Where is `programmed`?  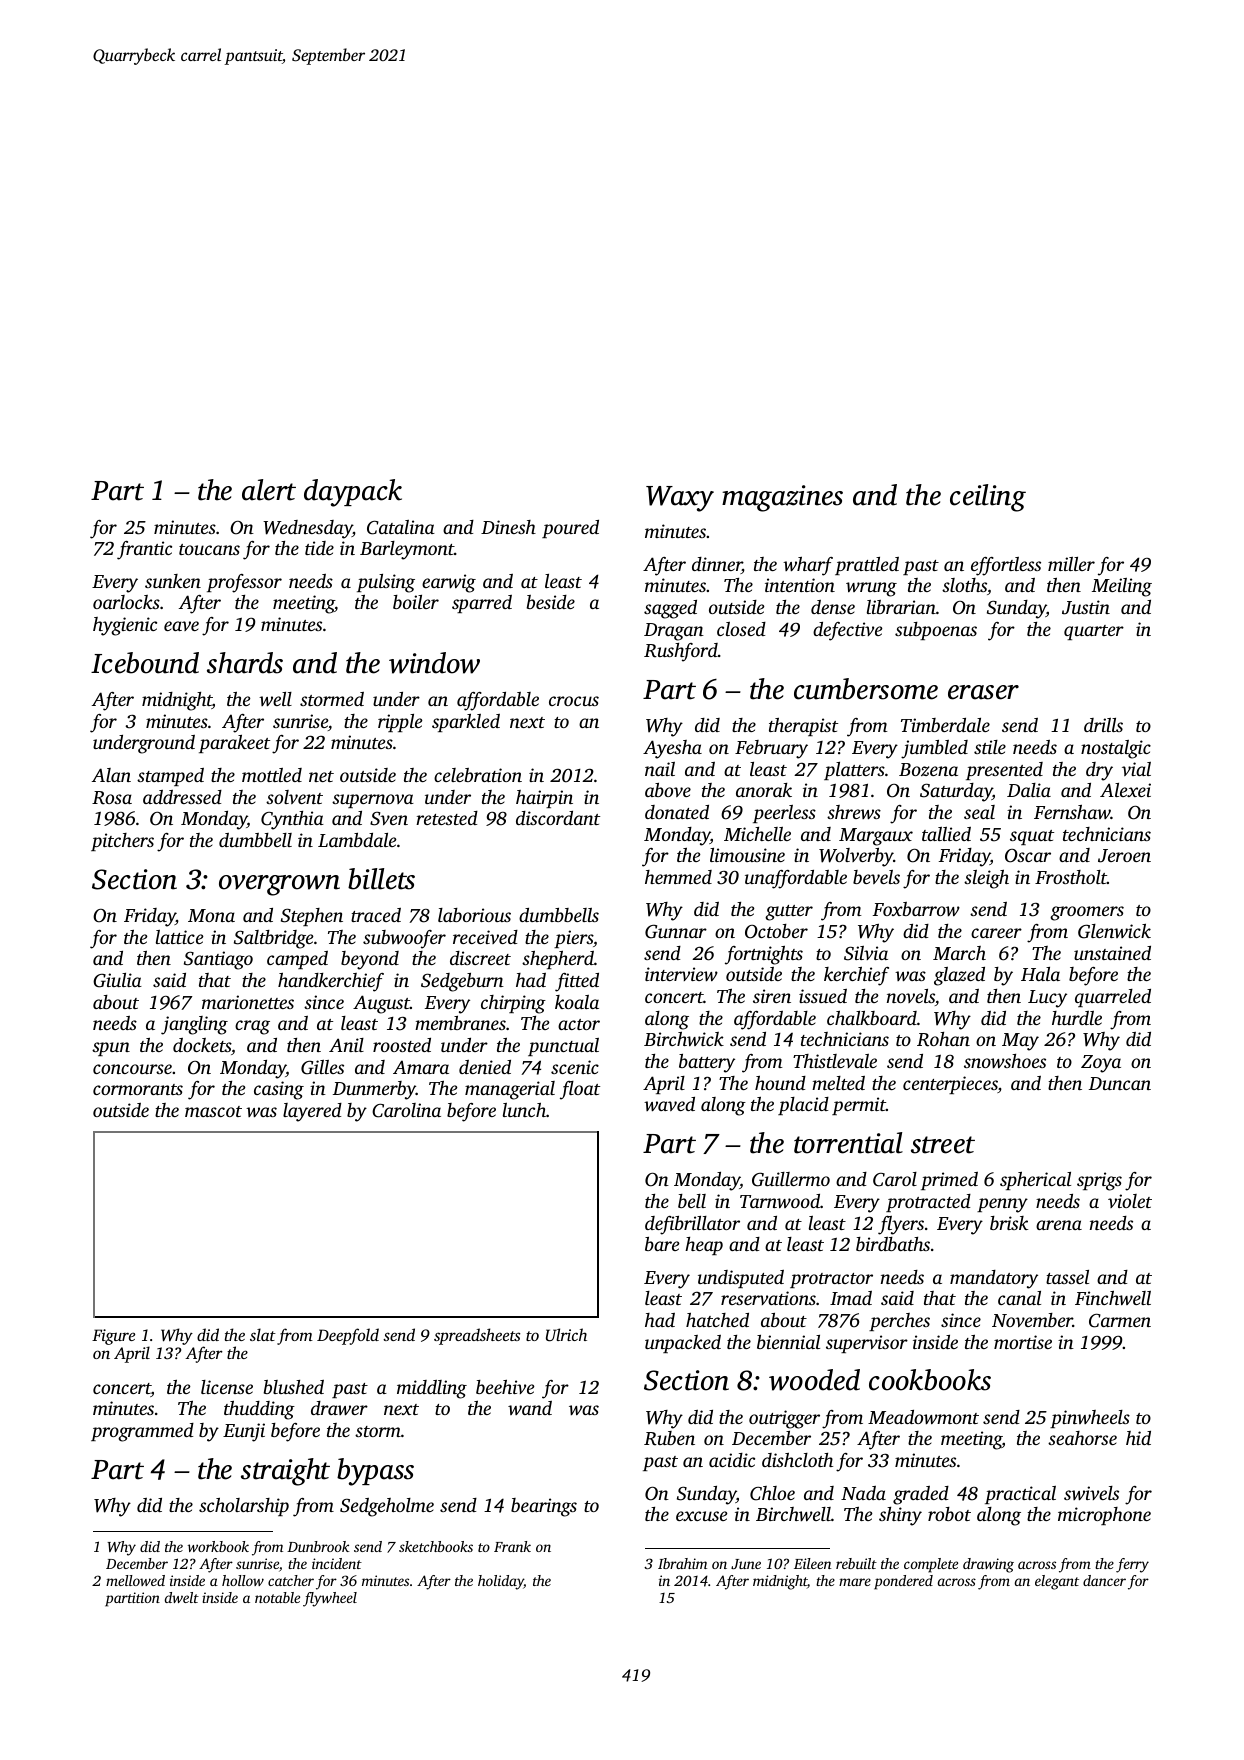 programmed is located at coordinates (142, 1432).
